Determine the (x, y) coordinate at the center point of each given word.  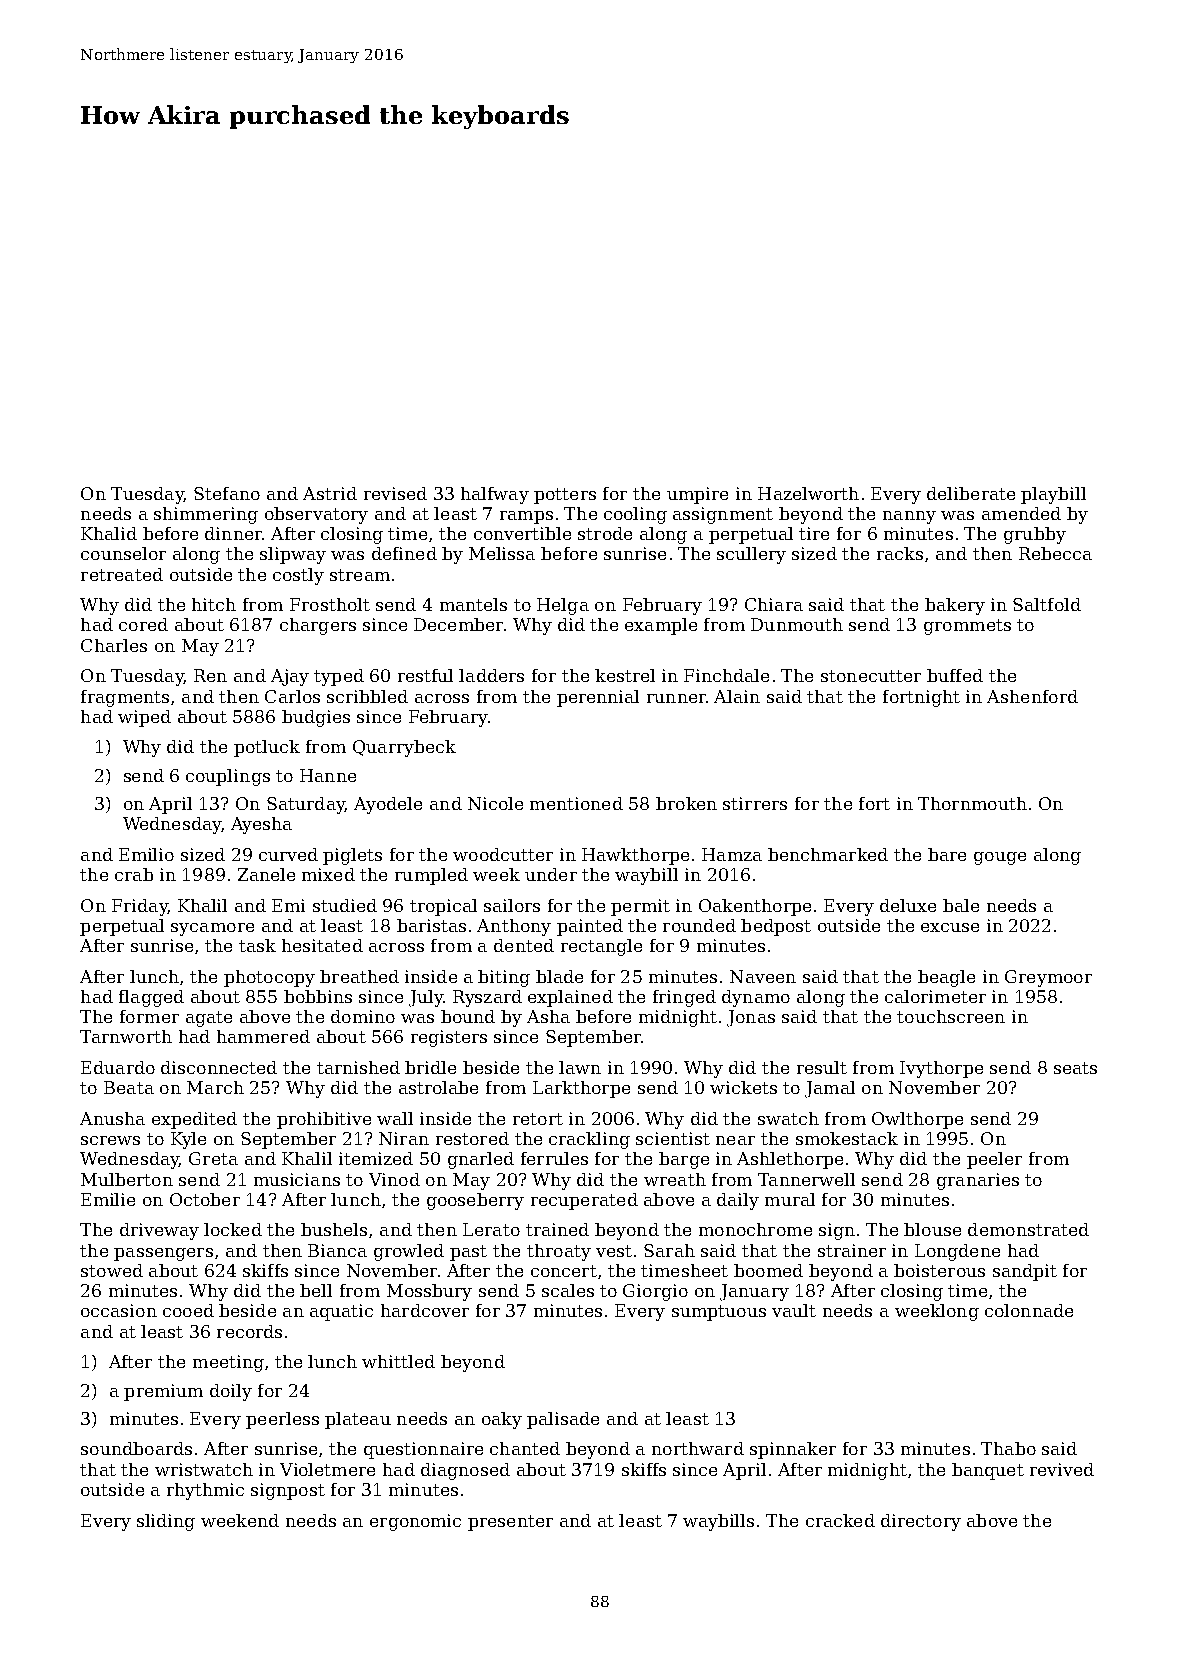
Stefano (227, 493)
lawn (580, 1067)
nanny (909, 517)
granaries (978, 1181)
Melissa (502, 553)
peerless (282, 1420)
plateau (358, 1420)
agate (209, 1019)
